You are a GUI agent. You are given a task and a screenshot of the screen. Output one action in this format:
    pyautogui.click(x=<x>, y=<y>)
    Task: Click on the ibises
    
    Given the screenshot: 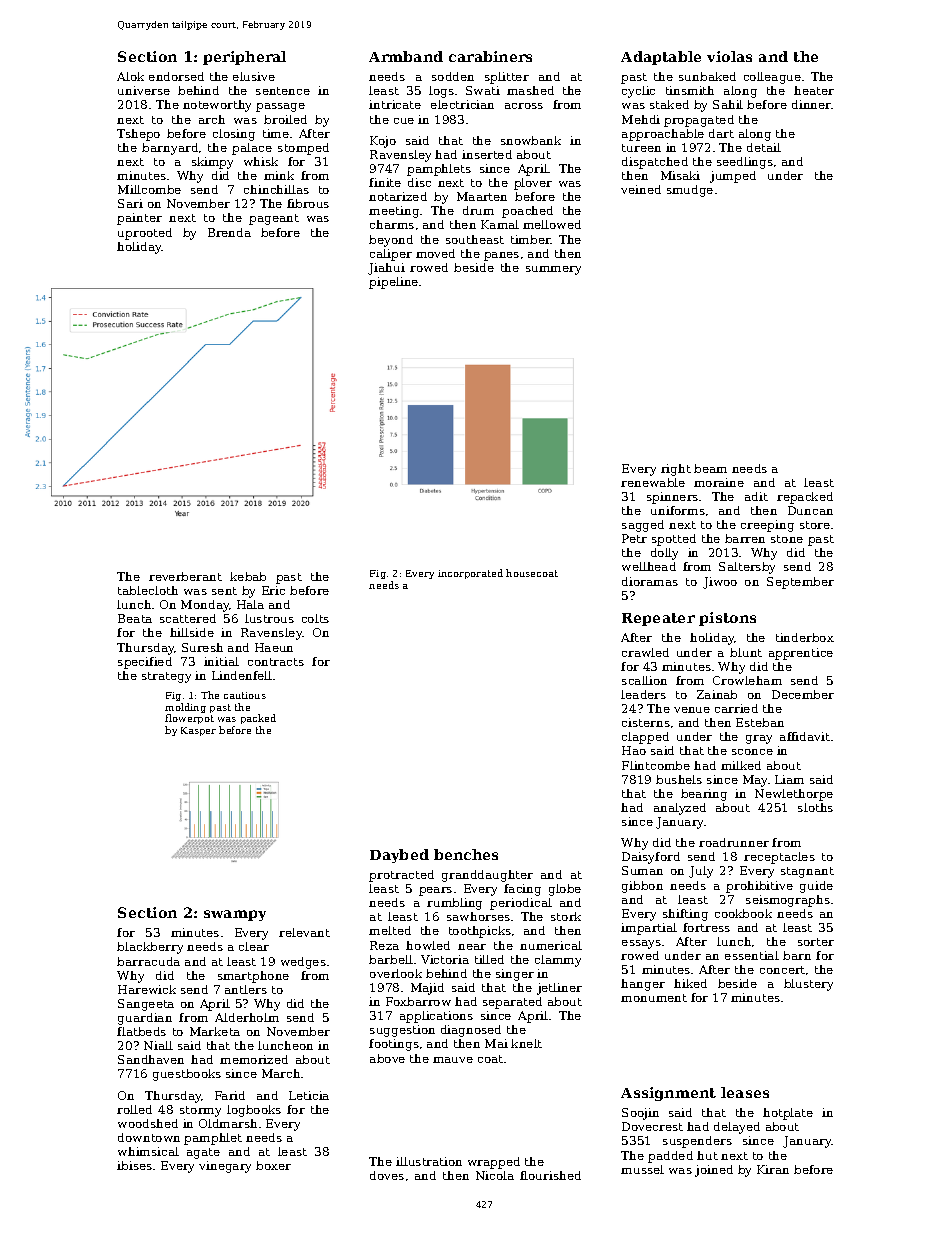 What is the action you would take?
    pyautogui.click(x=134, y=1165)
